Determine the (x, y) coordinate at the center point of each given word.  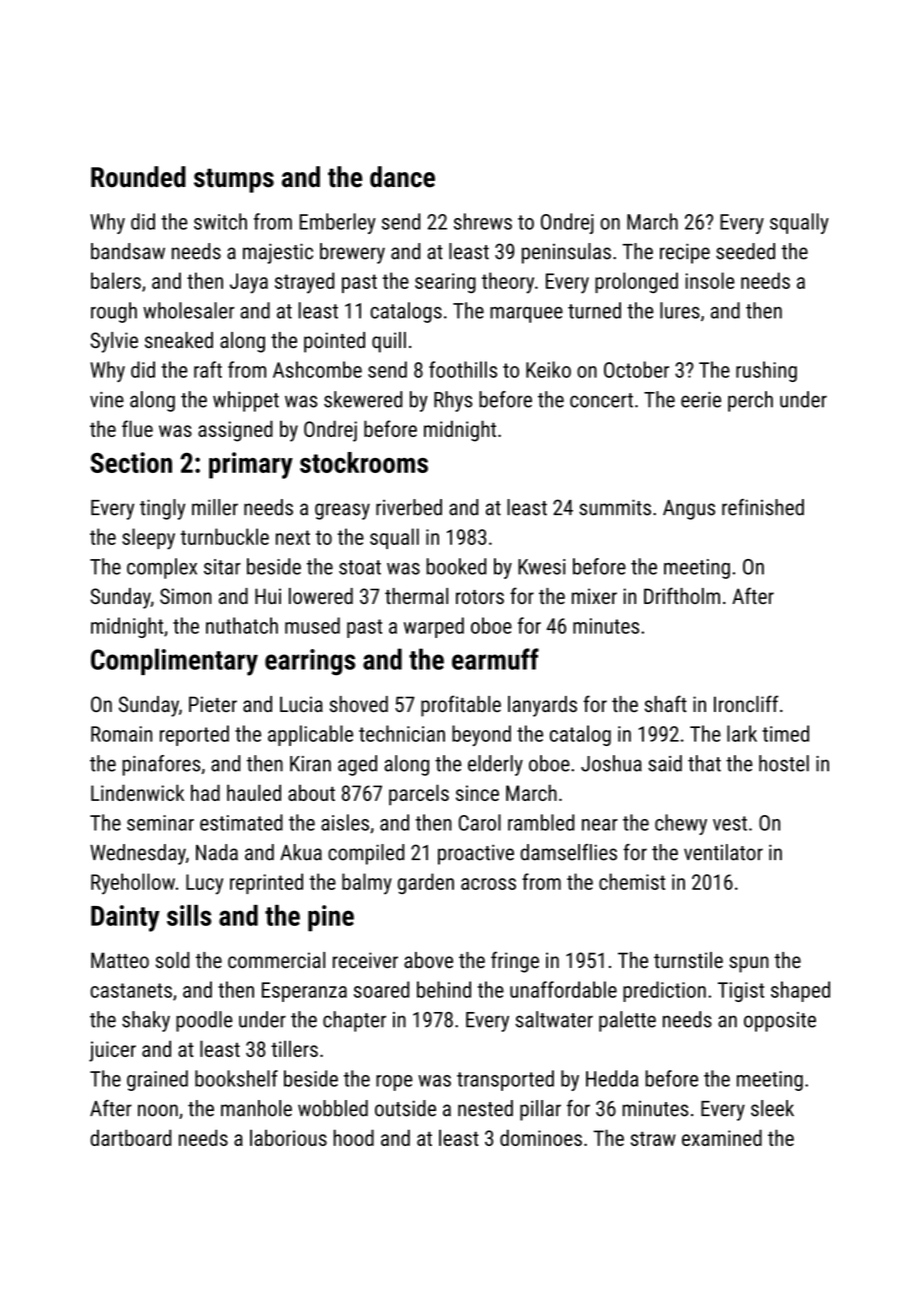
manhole (256, 1108)
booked (456, 566)
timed (785, 733)
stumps (234, 180)
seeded (745, 251)
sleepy (148, 539)
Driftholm (682, 595)
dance (402, 177)
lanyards (542, 706)
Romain (121, 734)
